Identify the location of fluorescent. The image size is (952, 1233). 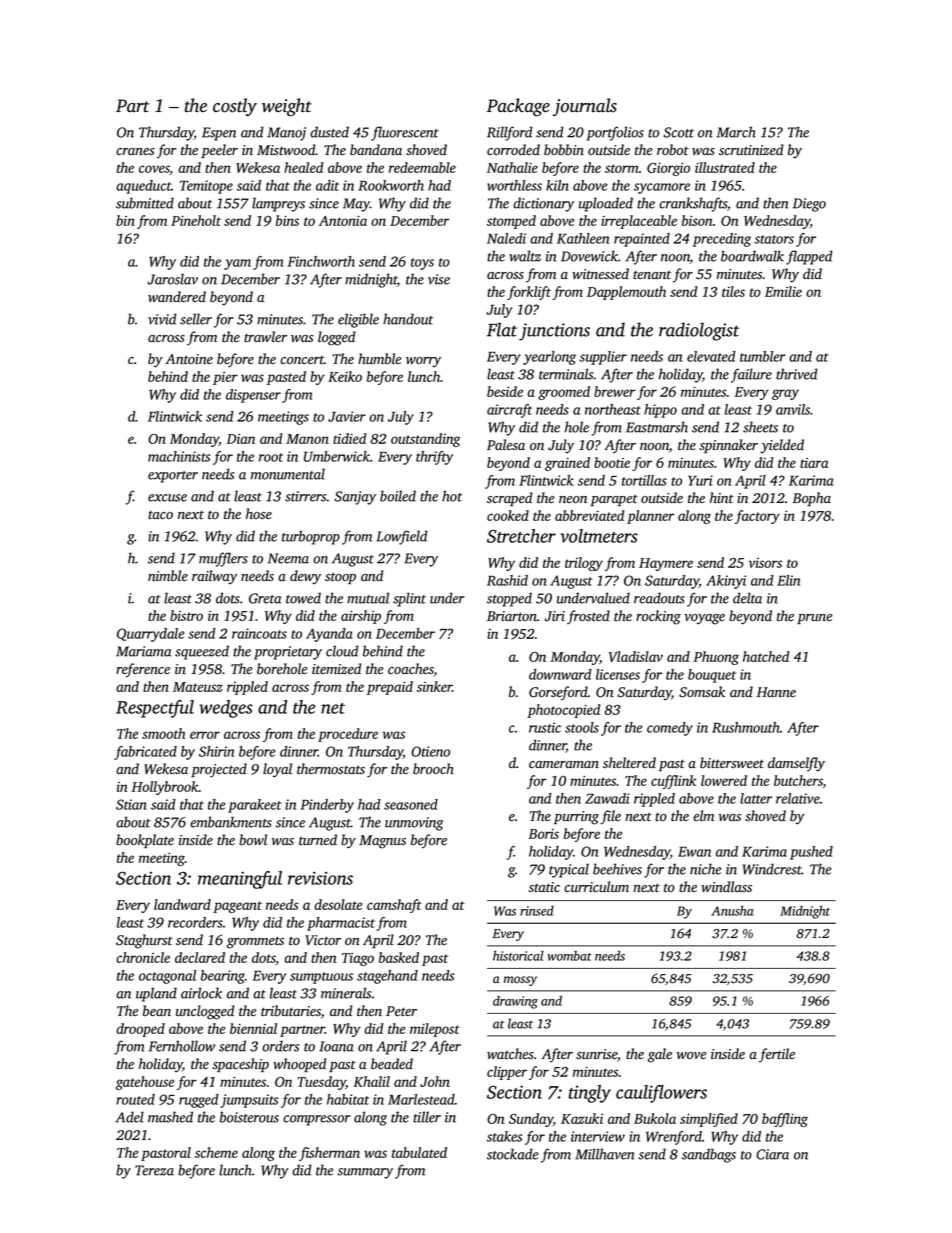
(405, 133).
